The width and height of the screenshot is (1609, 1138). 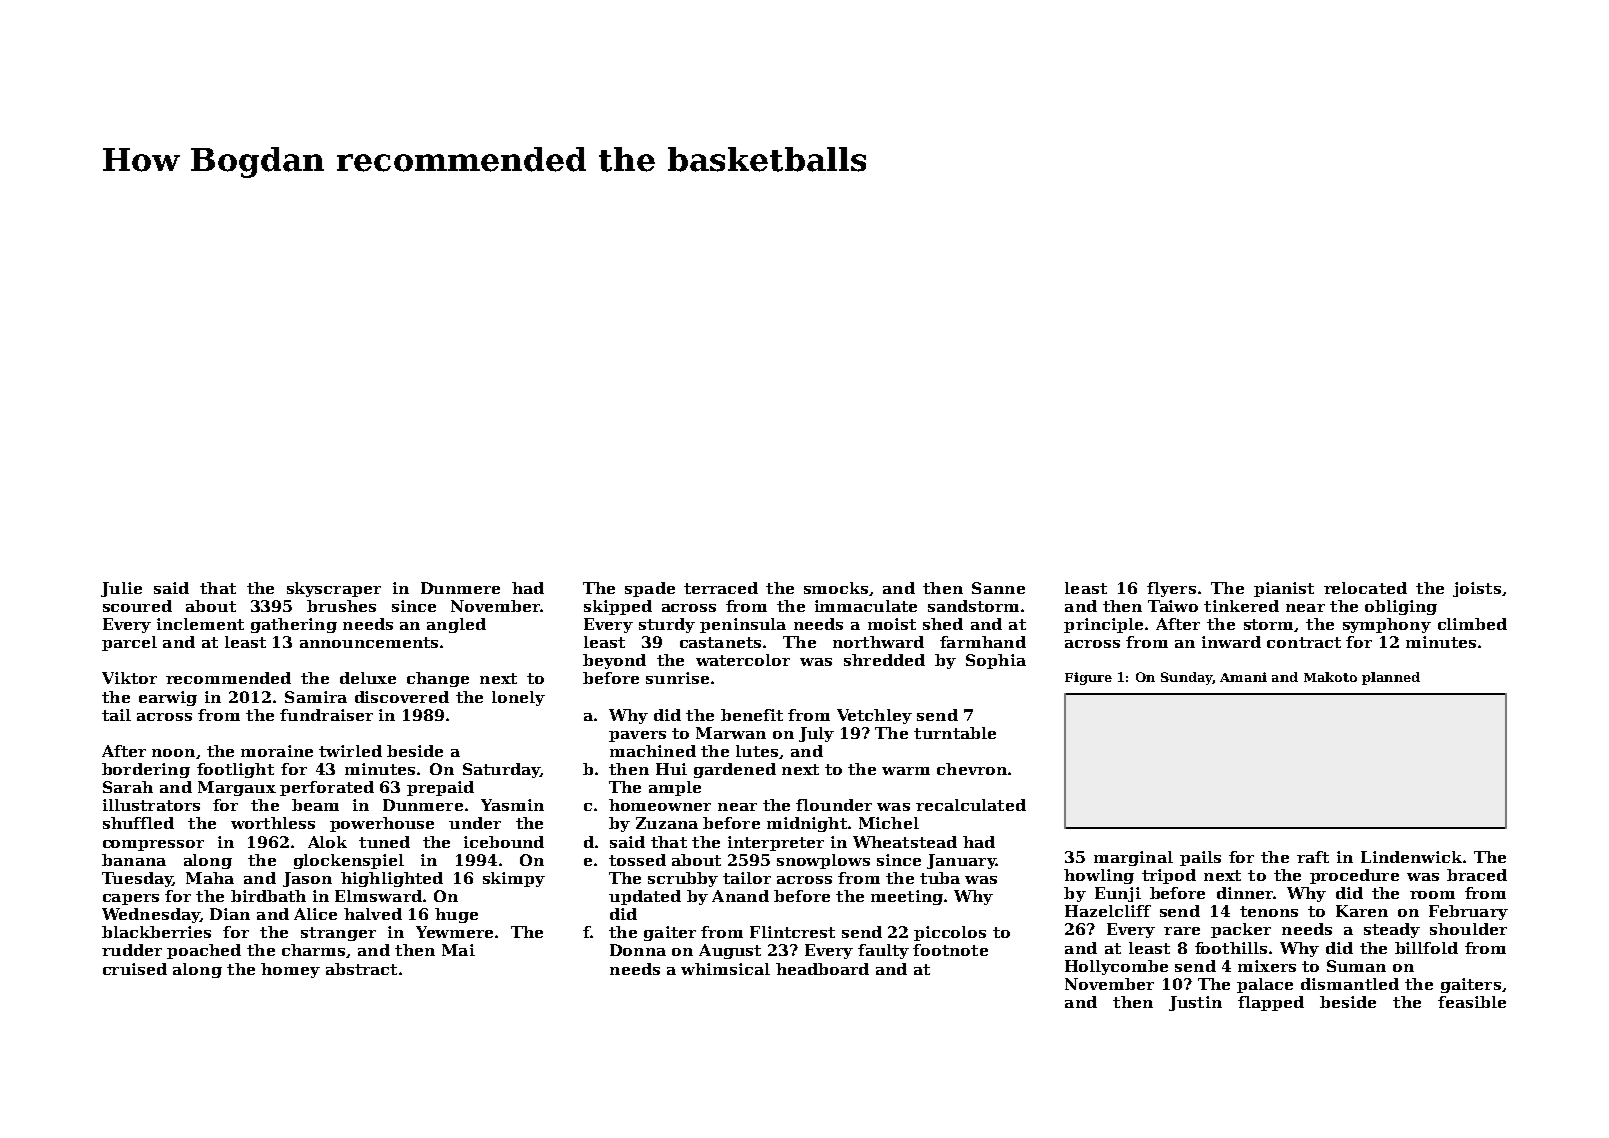 I want to click on snowplows, so click(x=823, y=861).
